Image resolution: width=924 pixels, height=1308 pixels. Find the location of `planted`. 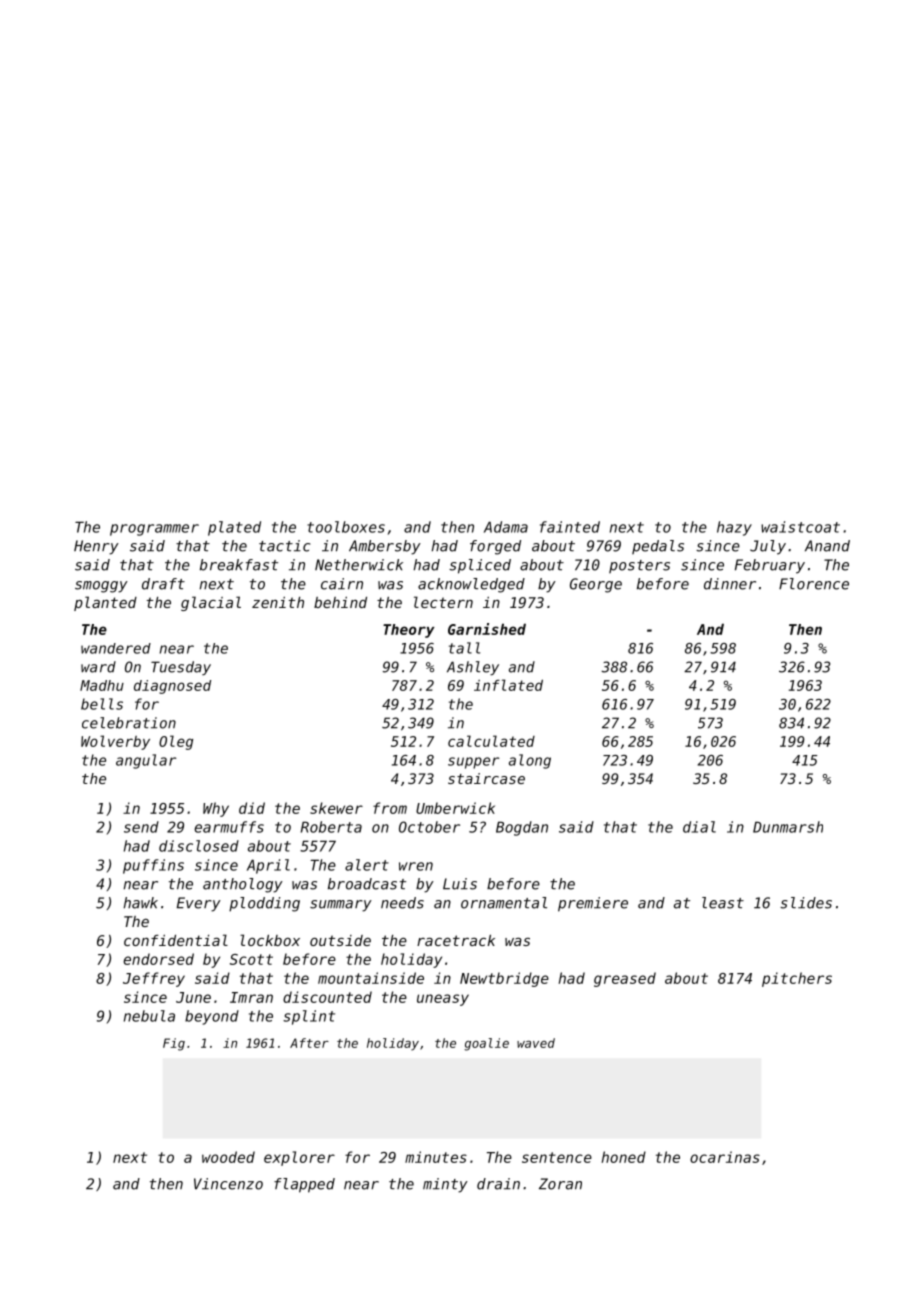

planted is located at coordinates (105, 603).
